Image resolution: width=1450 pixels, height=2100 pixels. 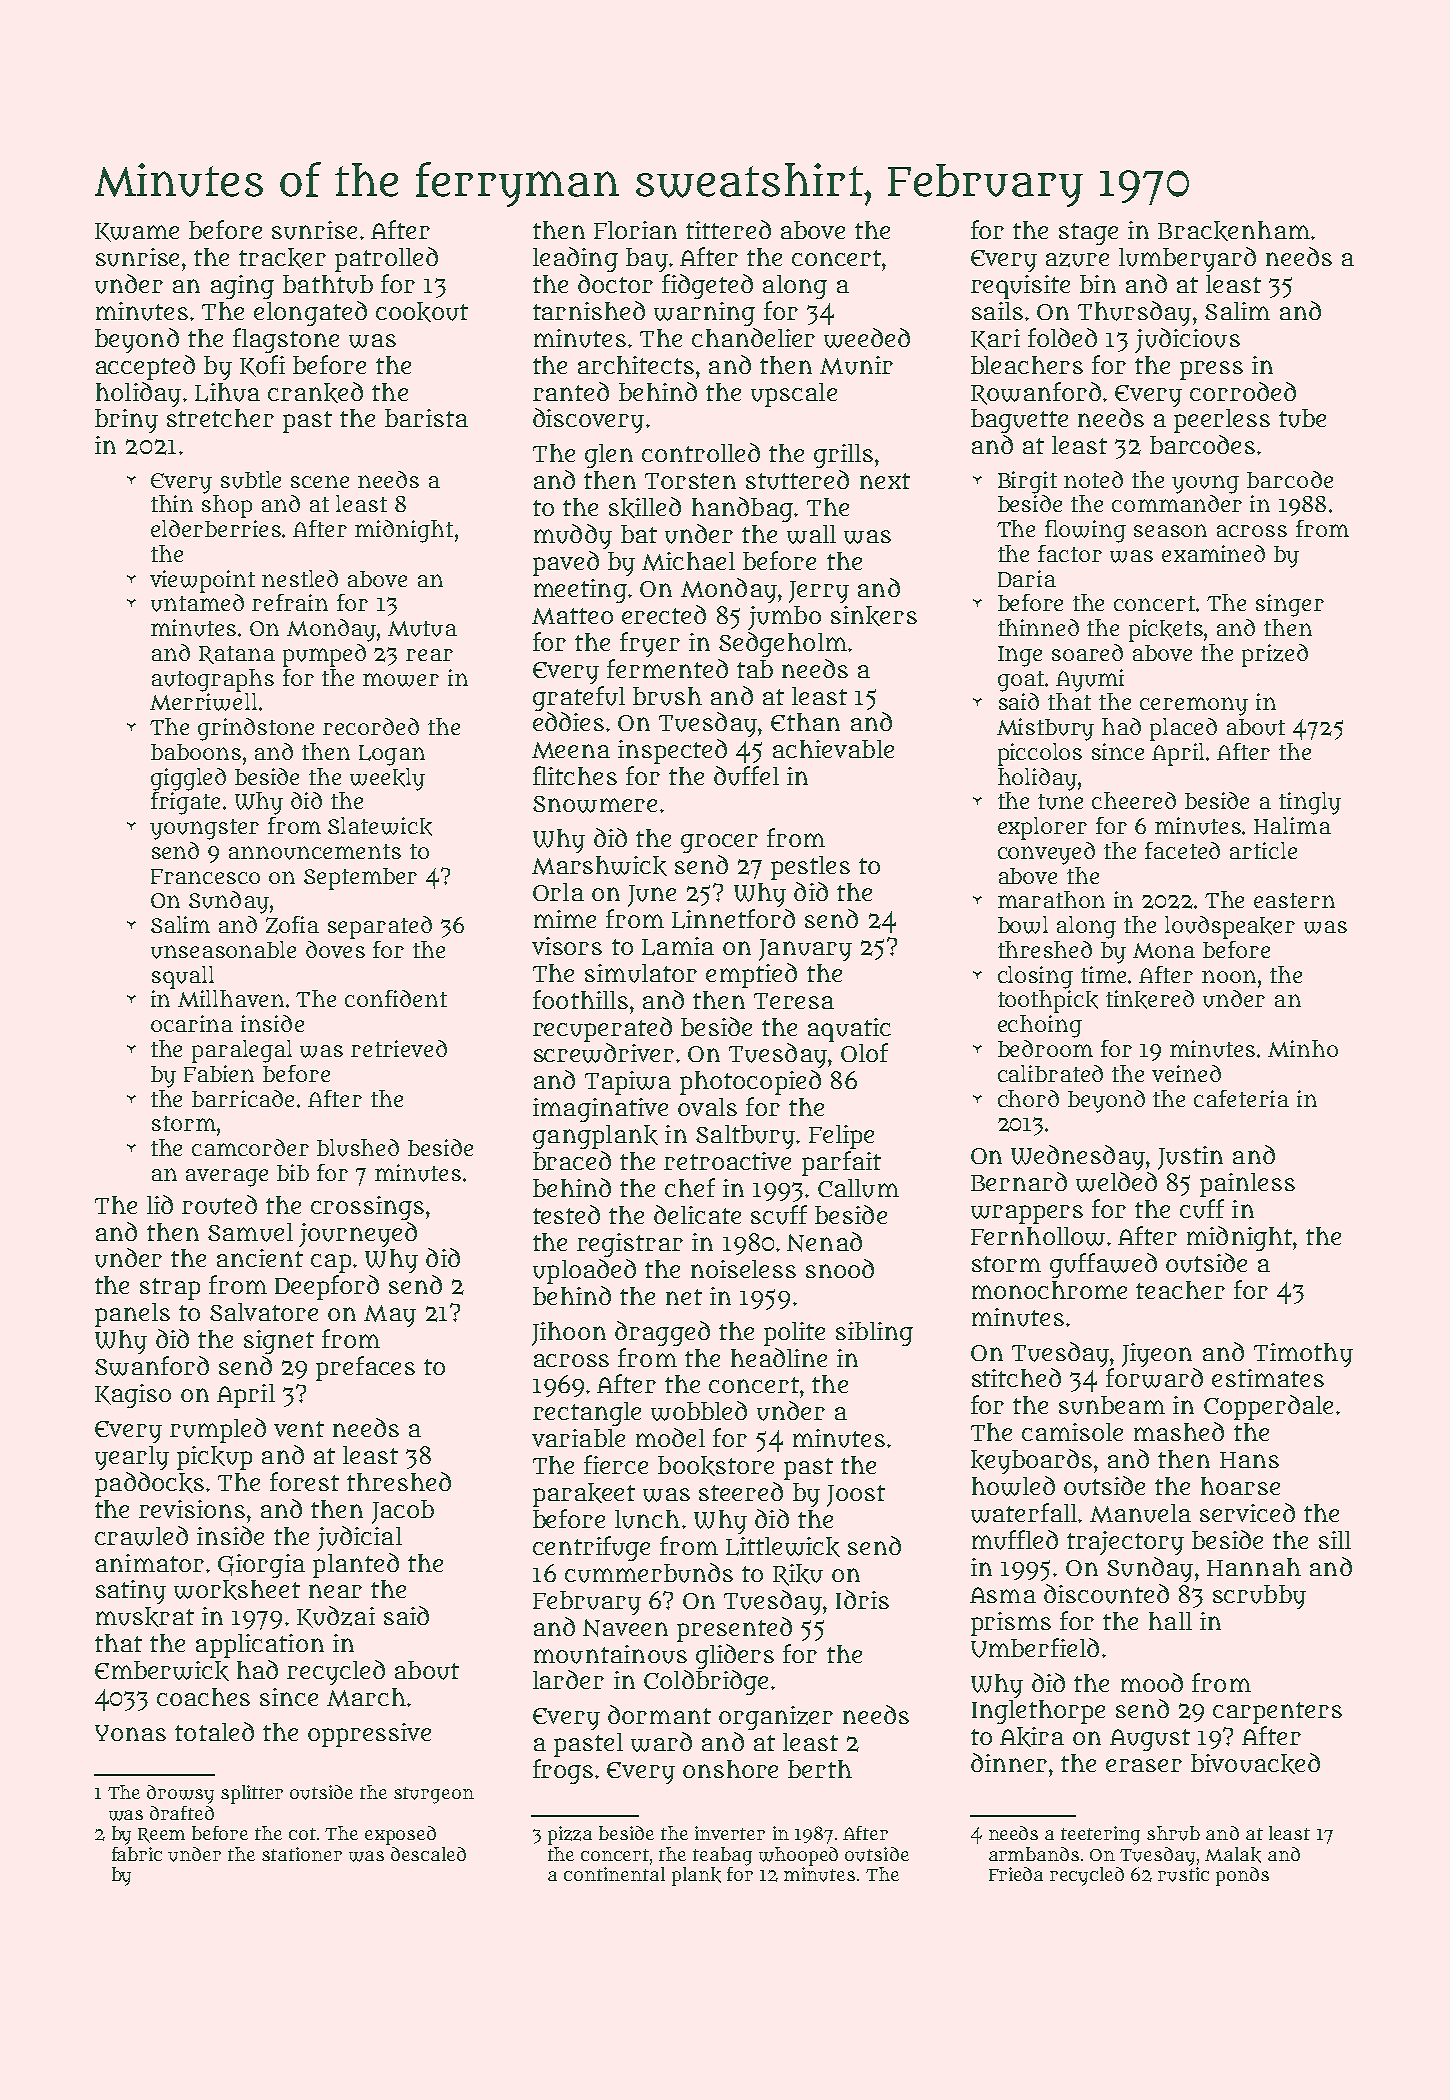 What do you see at coordinates (422, 312) in the screenshot?
I see `cookout` at bounding box center [422, 312].
